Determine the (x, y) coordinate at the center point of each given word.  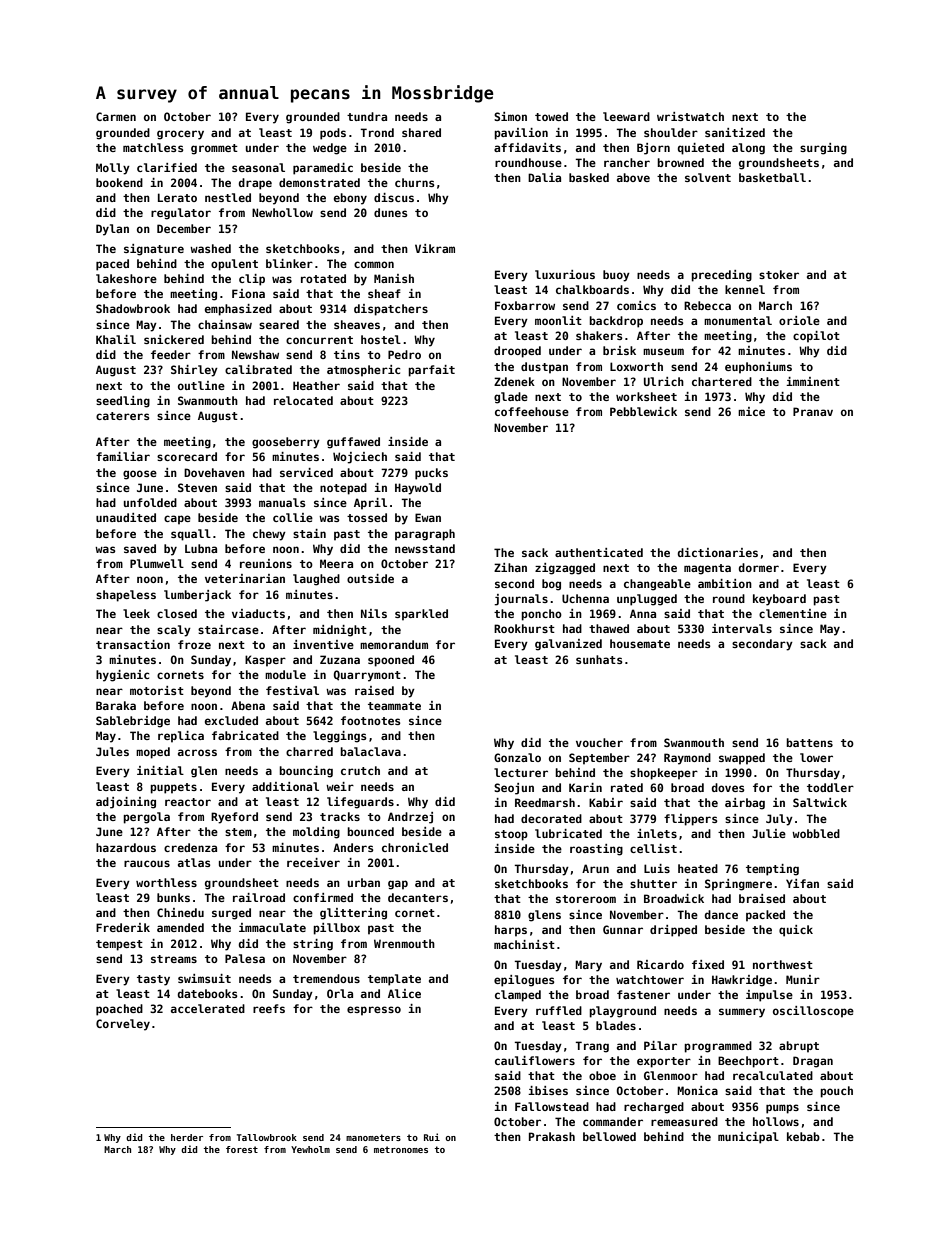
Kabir (606, 802)
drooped (517, 352)
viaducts (258, 613)
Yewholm (310, 1149)
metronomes (401, 1149)
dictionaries (718, 552)
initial (160, 770)
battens (809, 742)
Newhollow (282, 212)
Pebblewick (643, 411)
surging (823, 149)
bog (551, 585)
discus (394, 197)
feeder (171, 354)
